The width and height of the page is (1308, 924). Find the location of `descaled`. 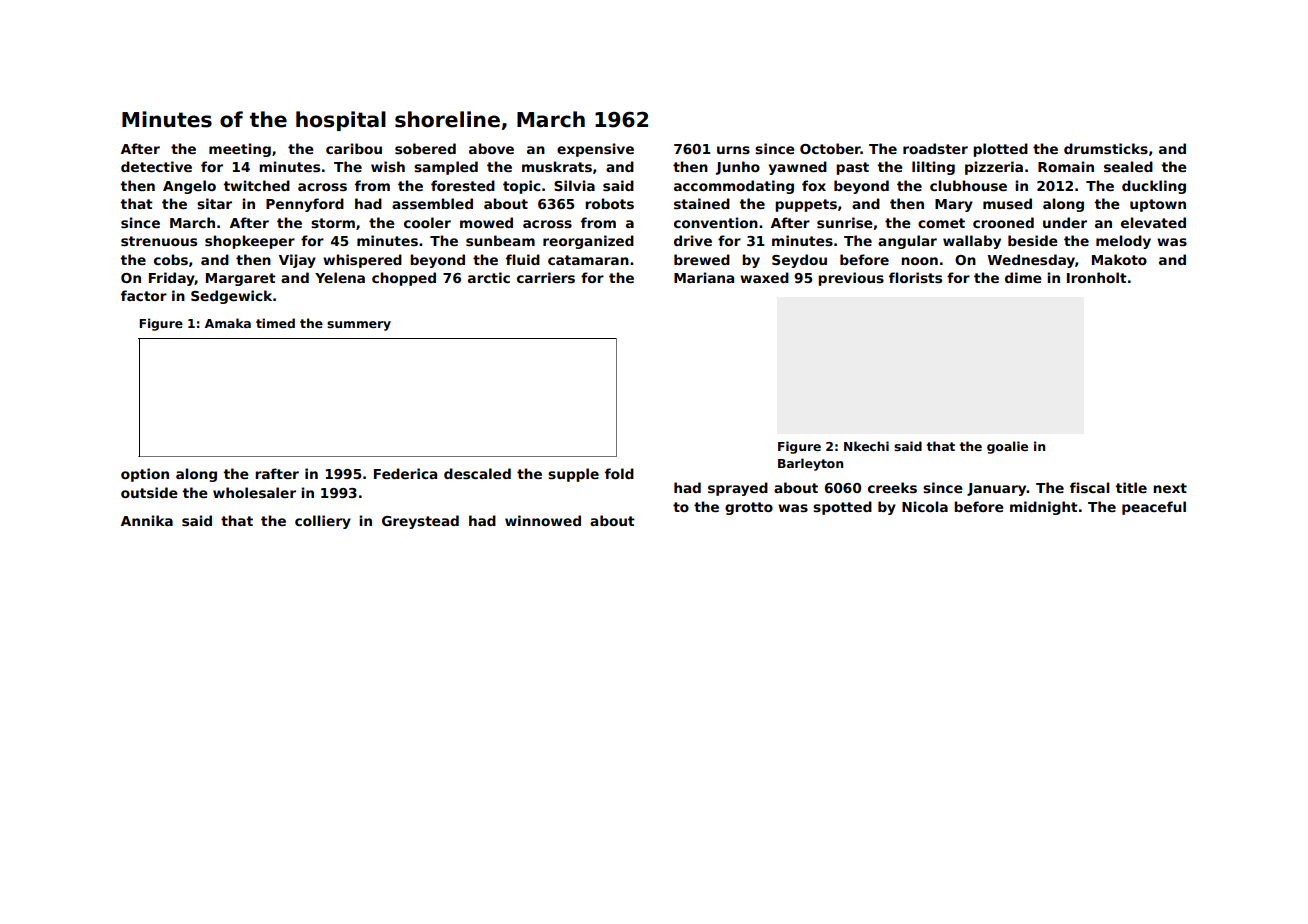

descaled is located at coordinates (477, 473).
